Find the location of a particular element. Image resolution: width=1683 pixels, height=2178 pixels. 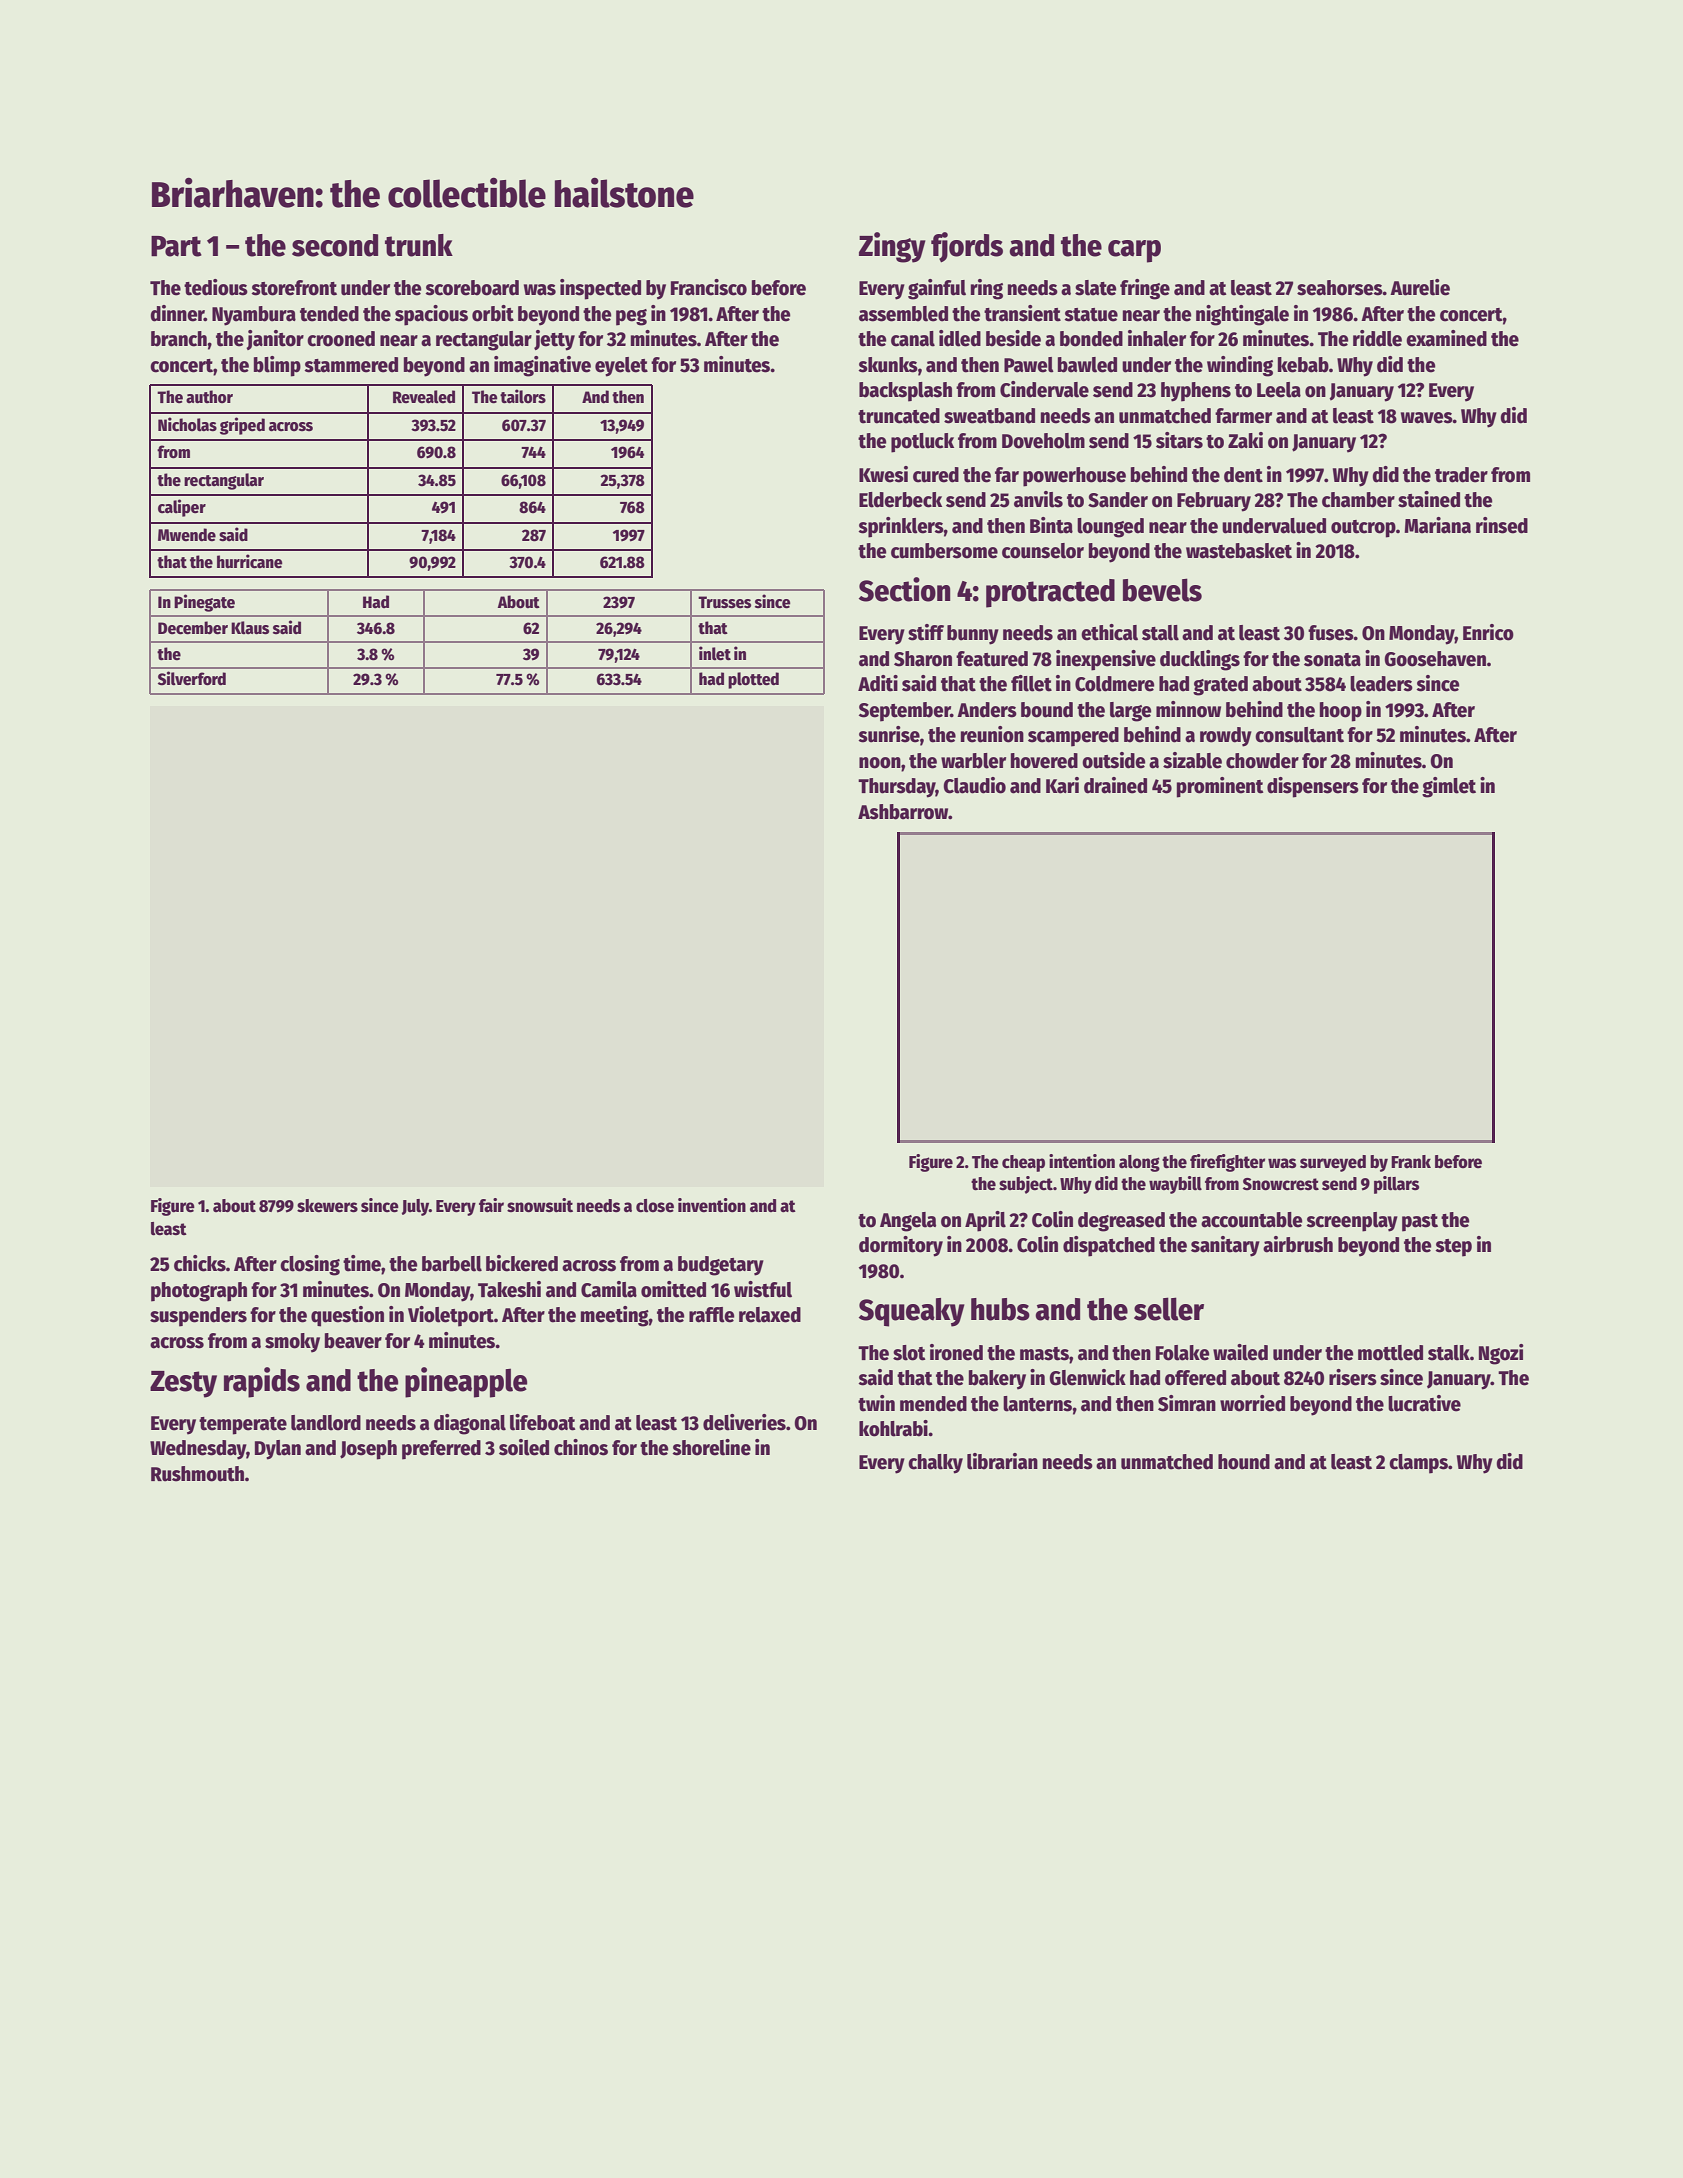

landlord is located at coordinates (326, 1423).
